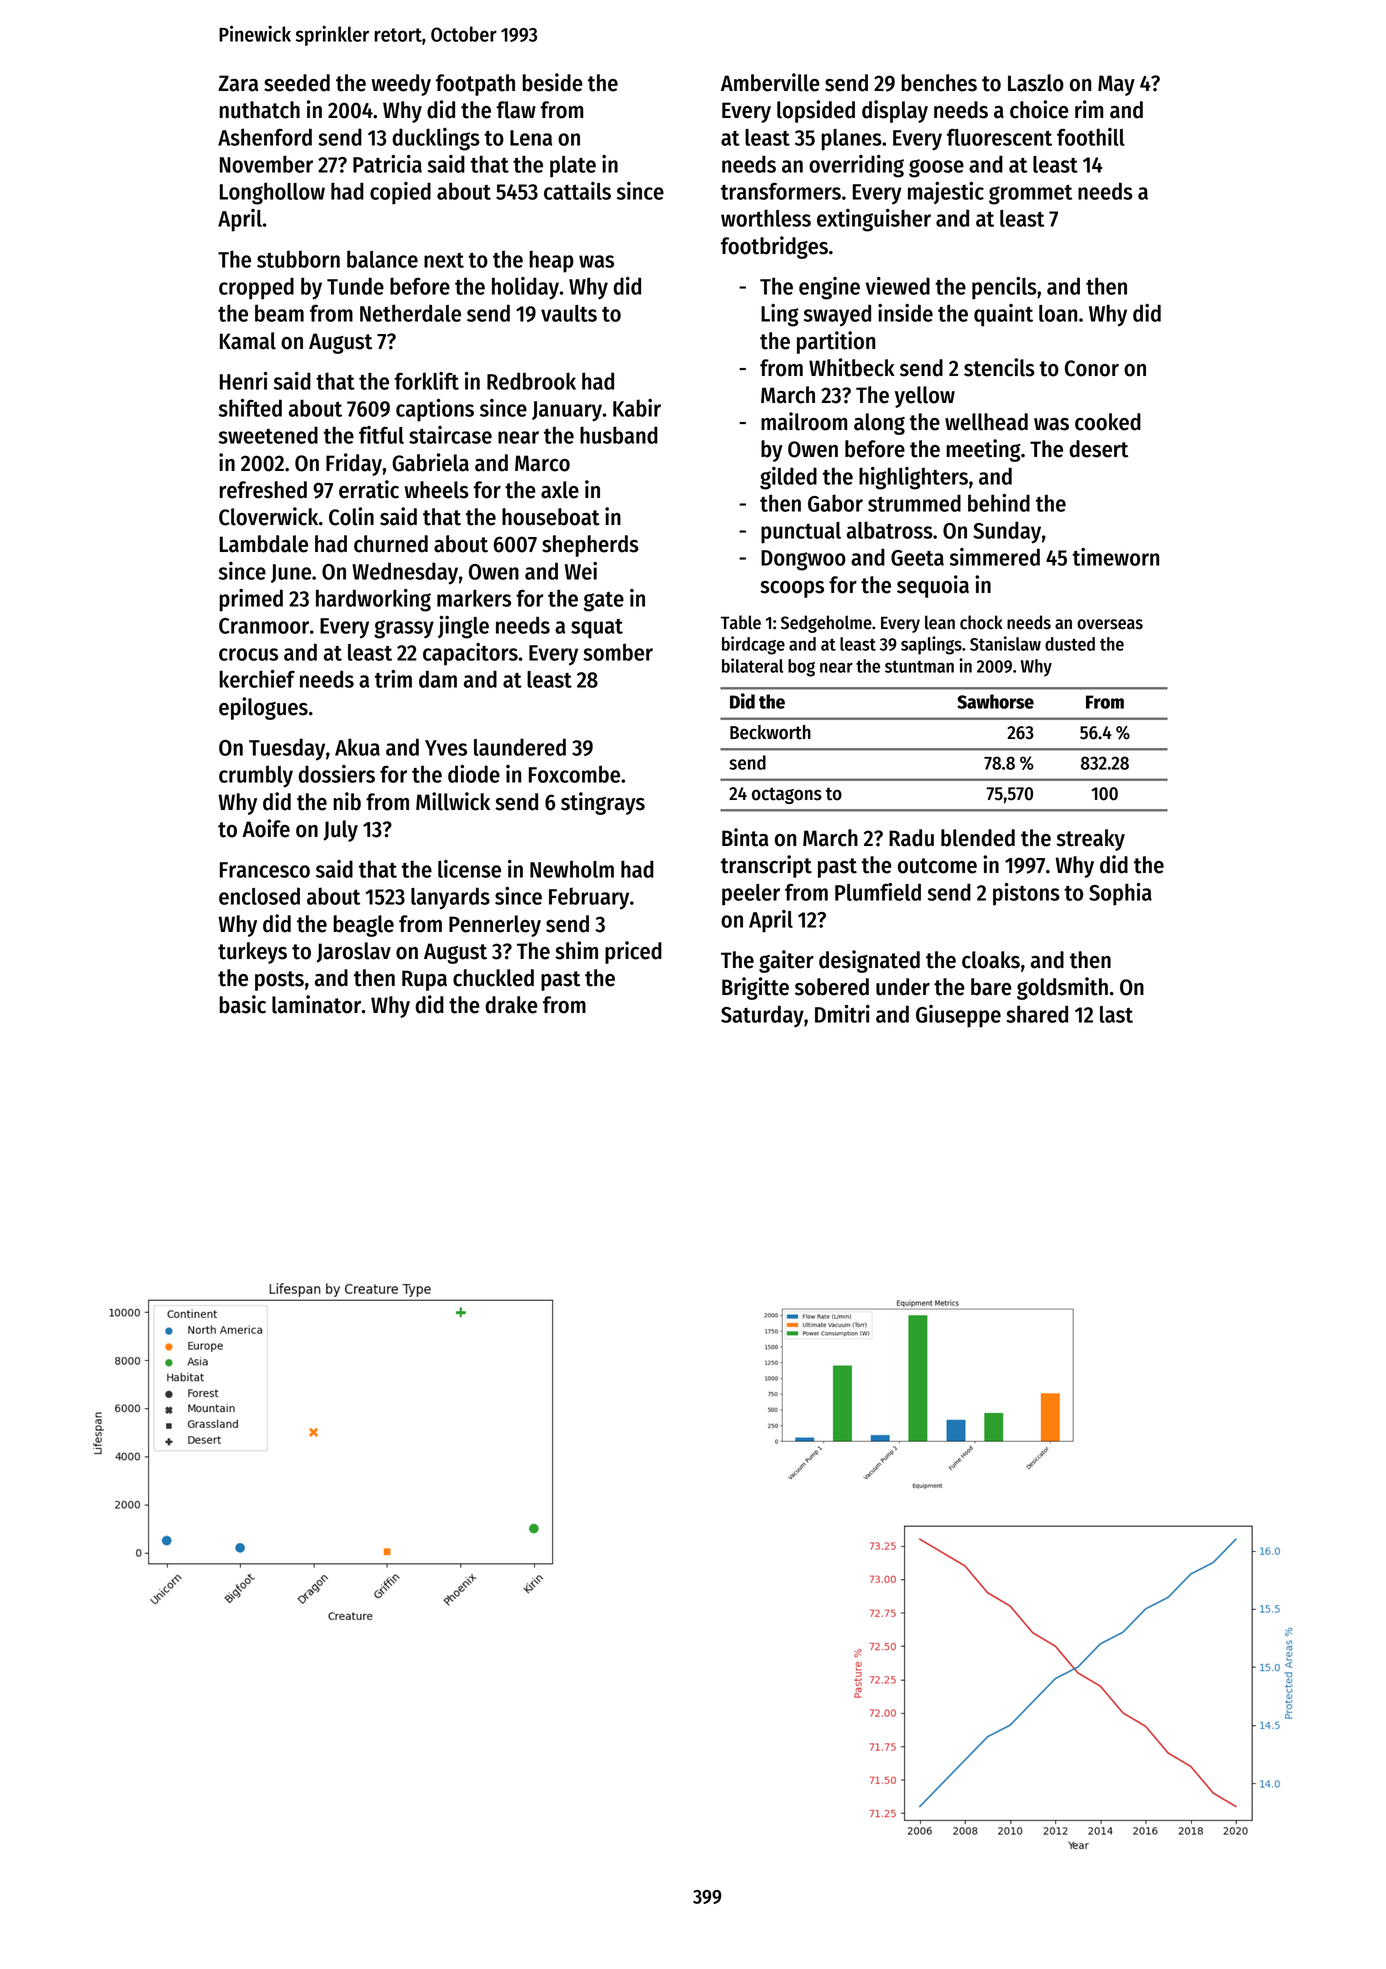 The width and height of the document is (1386, 1969). I want to click on viewed, so click(897, 286).
